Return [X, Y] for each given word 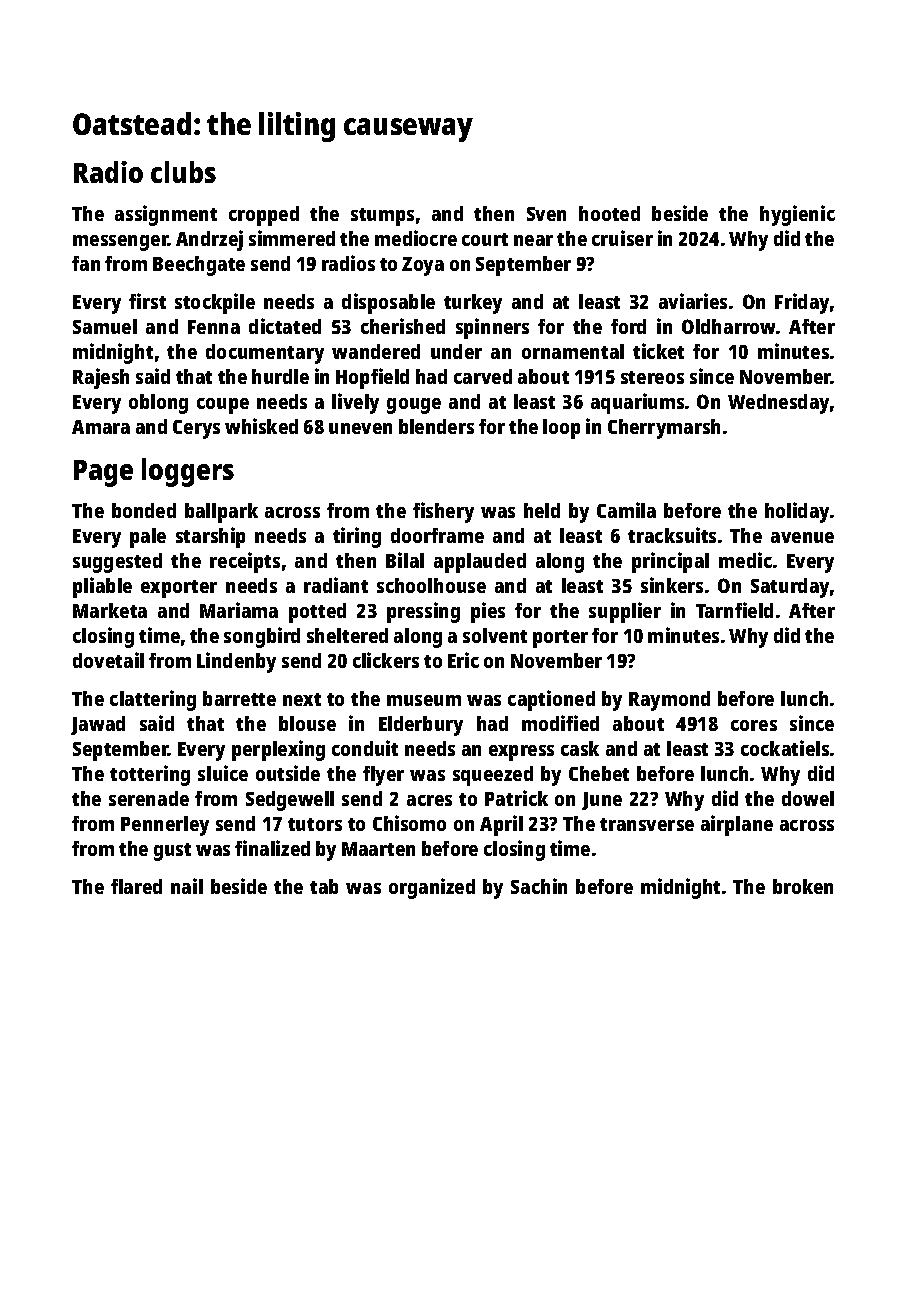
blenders [436, 426]
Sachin [539, 886]
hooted [609, 213]
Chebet [599, 773]
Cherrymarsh [664, 429]
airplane [737, 825]
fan [86, 263]
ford [628, 326]
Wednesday [778, 404]
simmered [292, 238]
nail [187, 886]
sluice [223, 773]
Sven [546, 214]
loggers [188, 472]
